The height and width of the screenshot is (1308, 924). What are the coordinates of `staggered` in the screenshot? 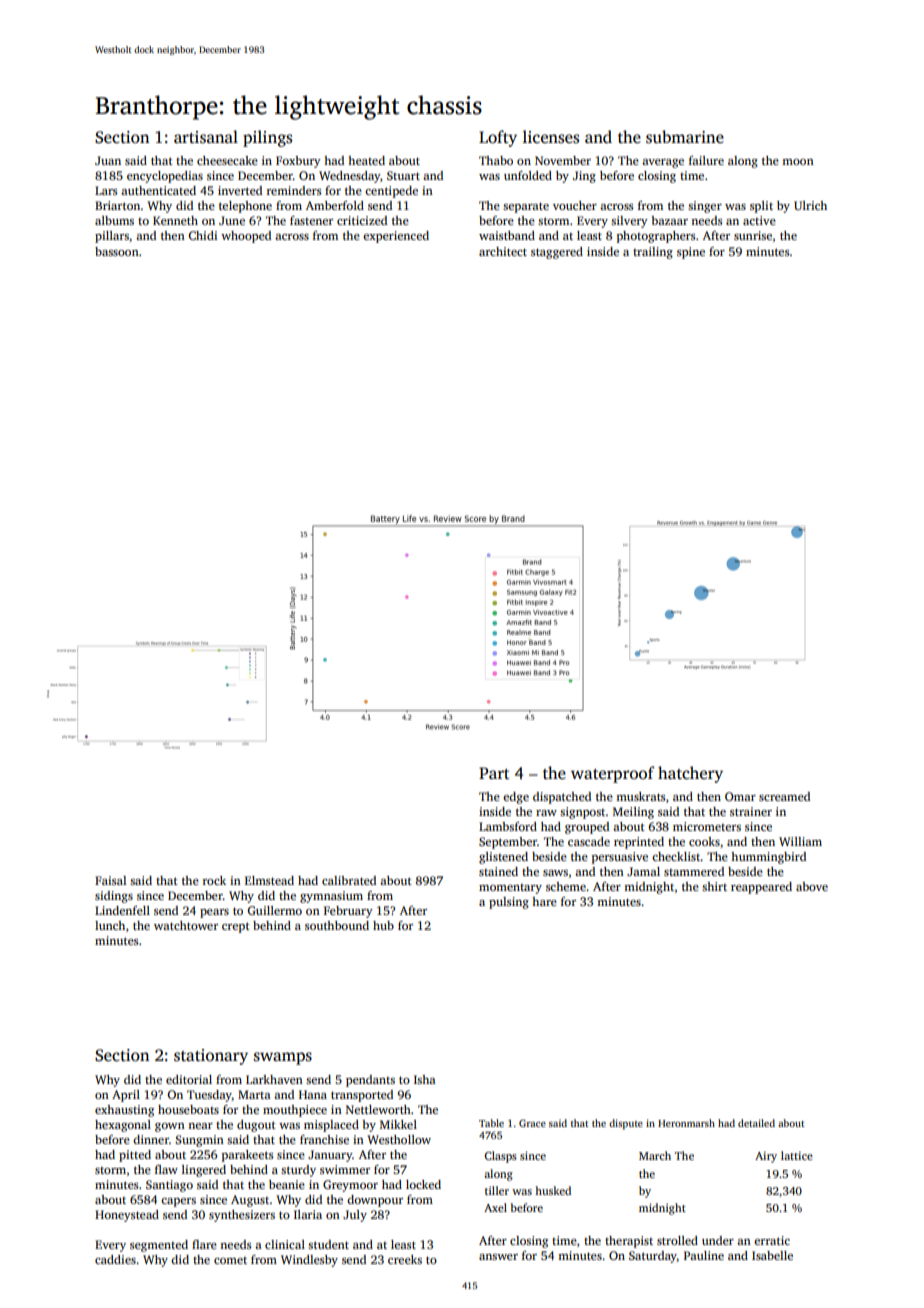 It's located at (557, 253).
